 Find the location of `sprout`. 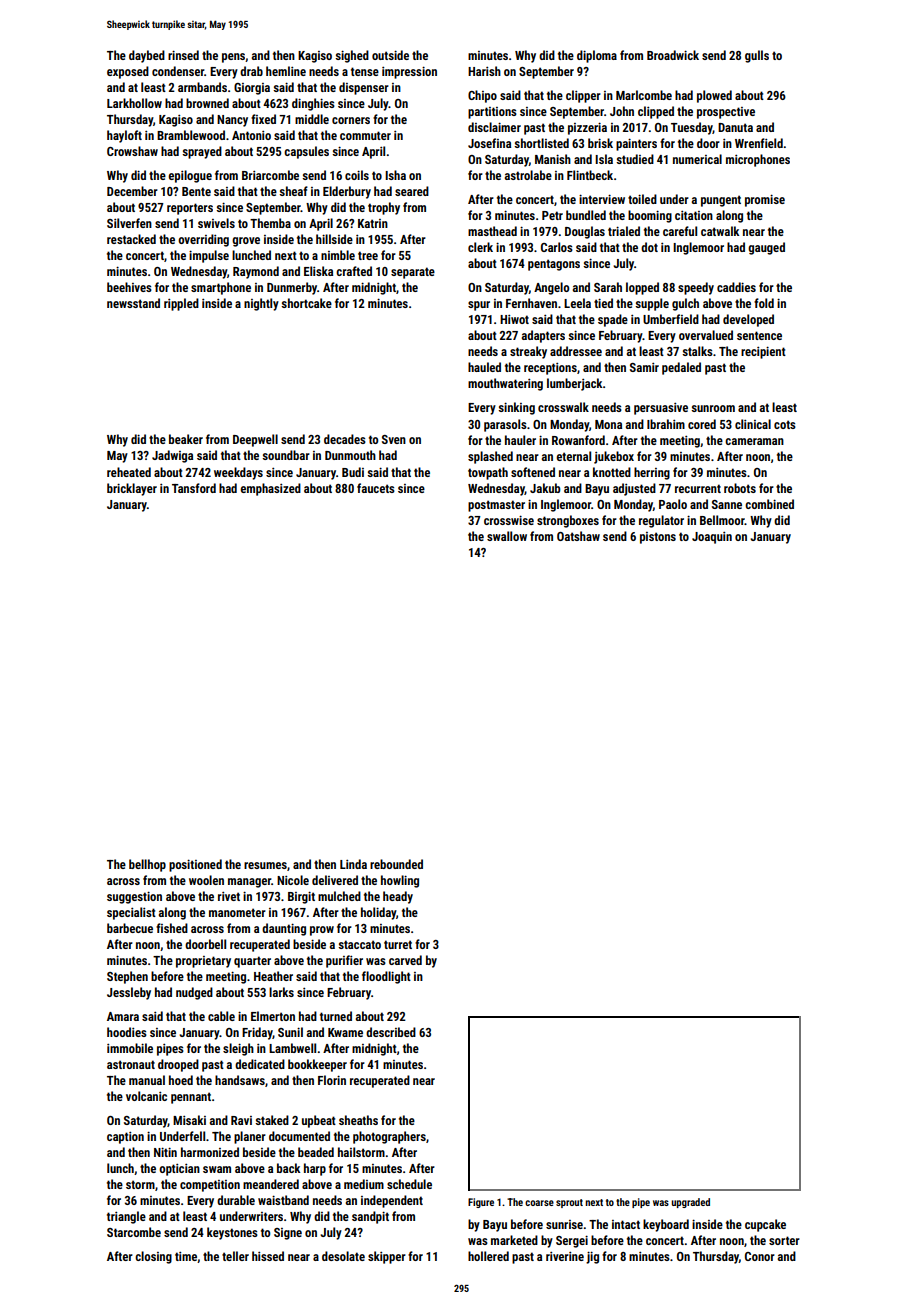

sprout is located at coordinates (569, 1203).
